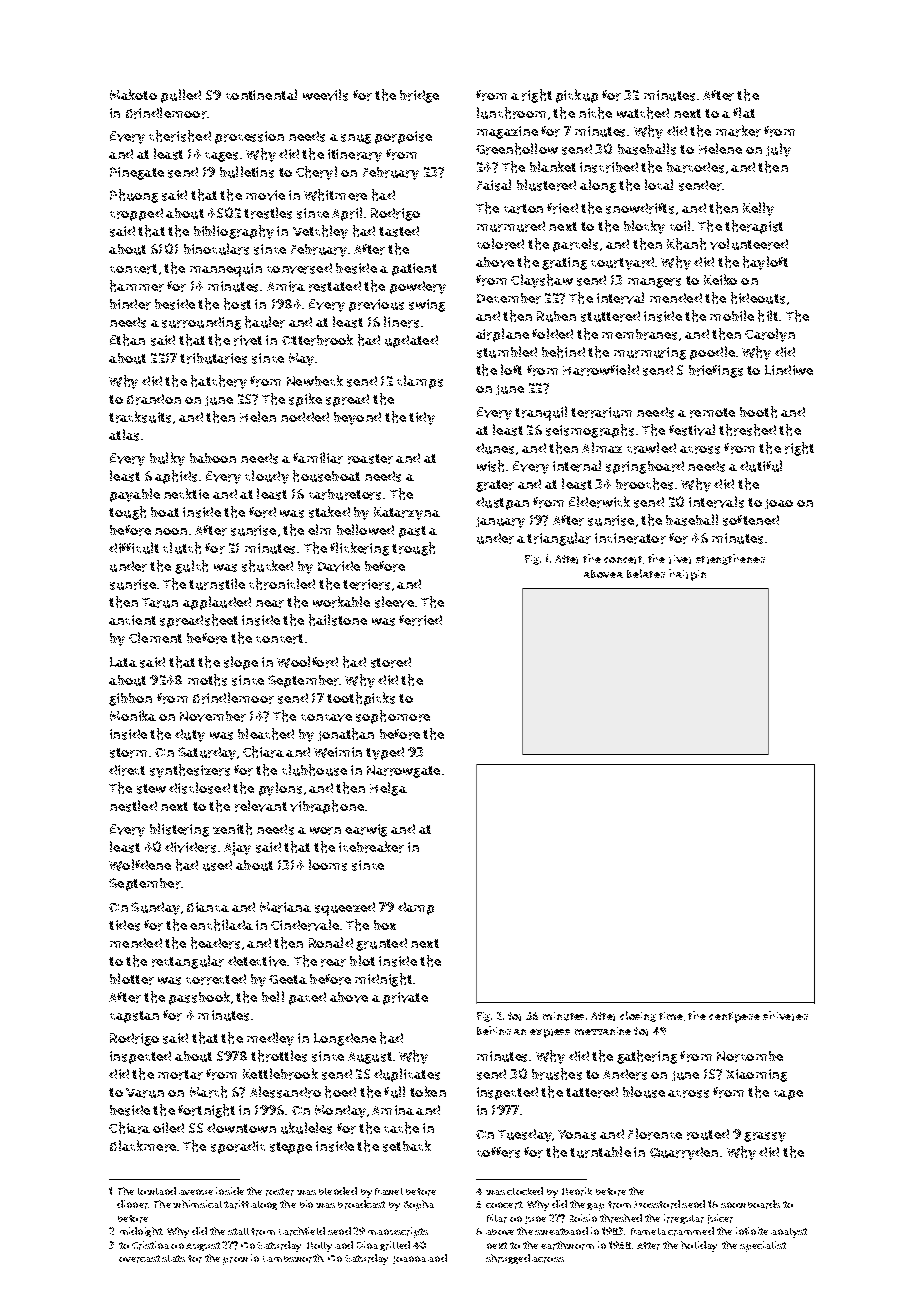  Describe the element at coordinates (765, 1137) in the screenshot. I see `grassy` at that location.
